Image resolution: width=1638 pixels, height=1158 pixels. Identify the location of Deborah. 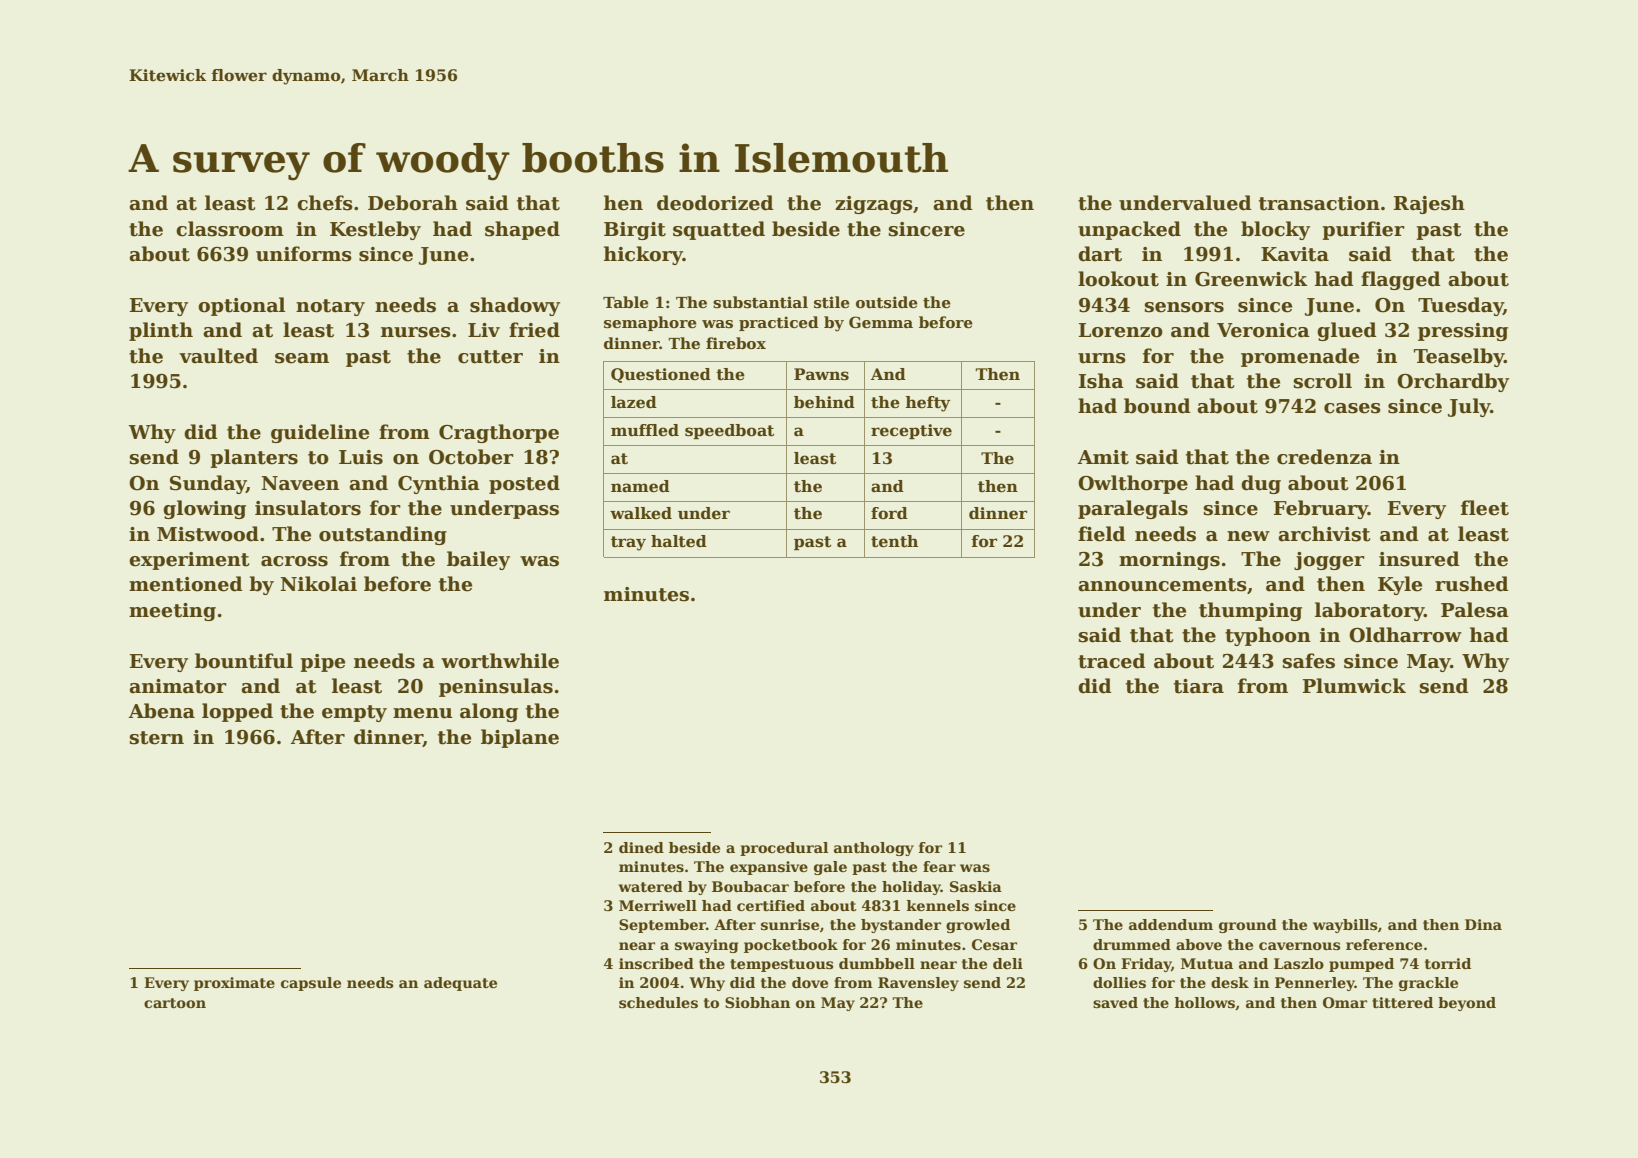
(413, 203).
